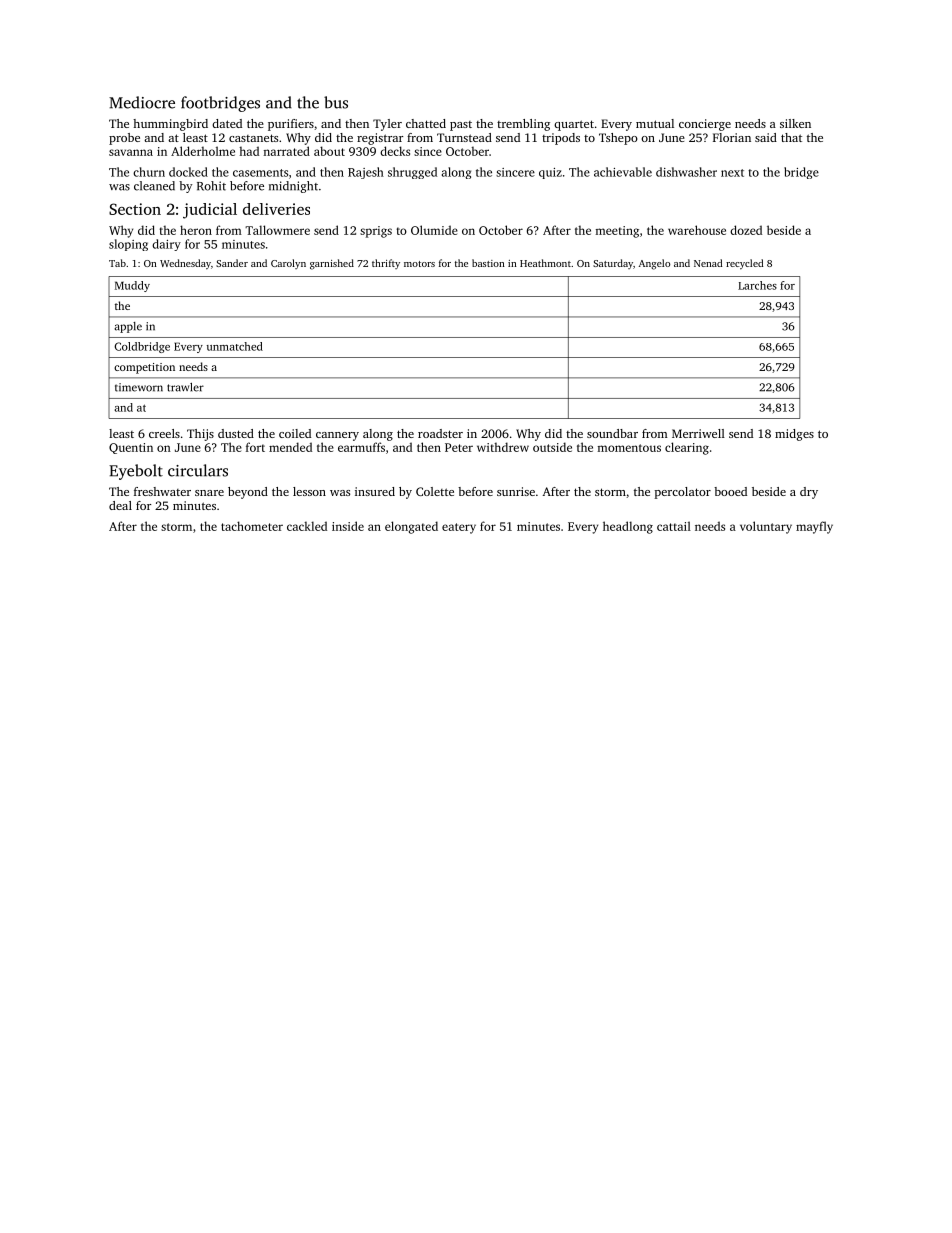 The height and width of the screenshot is (1233, 952). What do you see at coordinates (395, 151) in the screenshot?
I see `decks` at bounding box center [395, 151].
